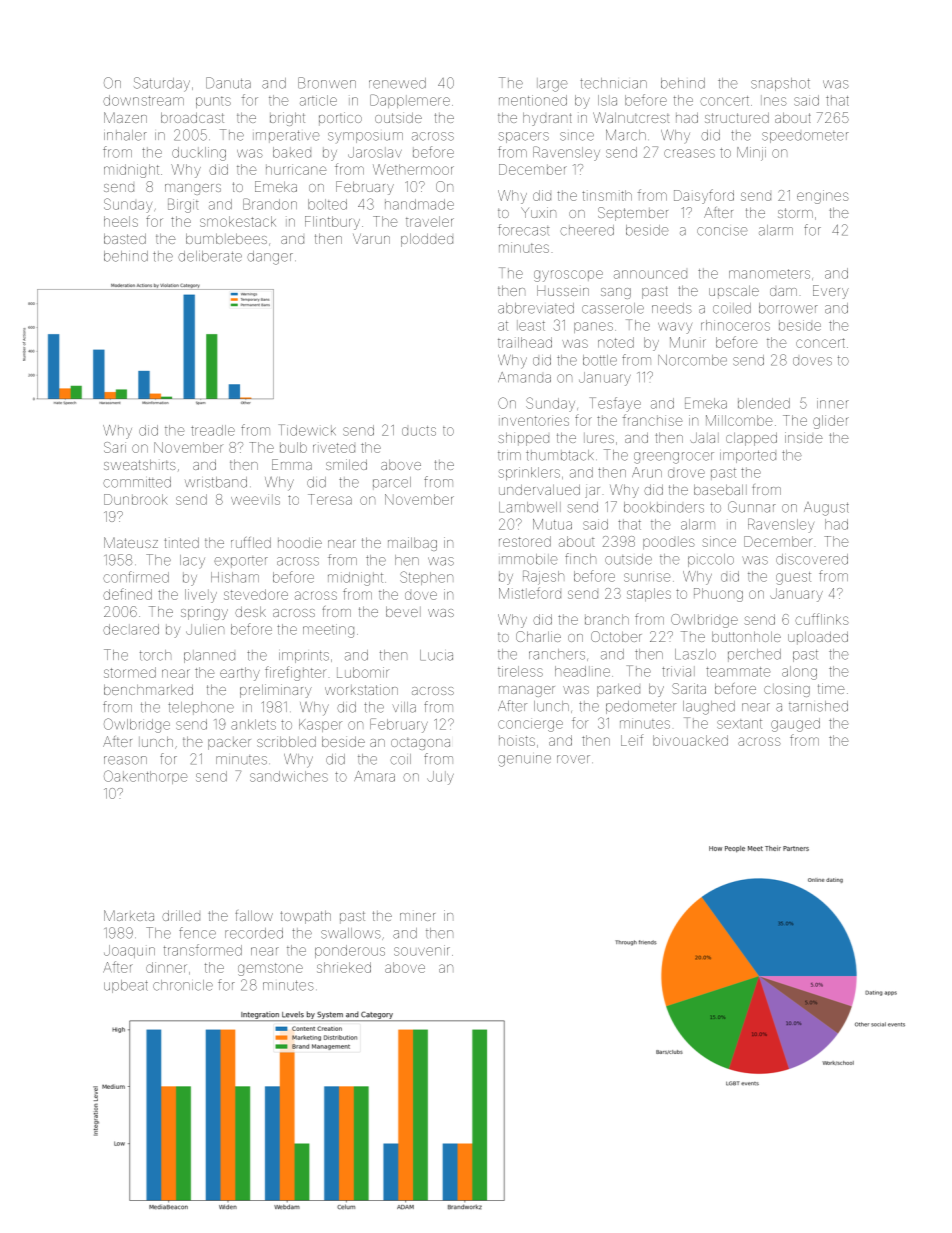  I want to click on treadle, so click(213, 430).
